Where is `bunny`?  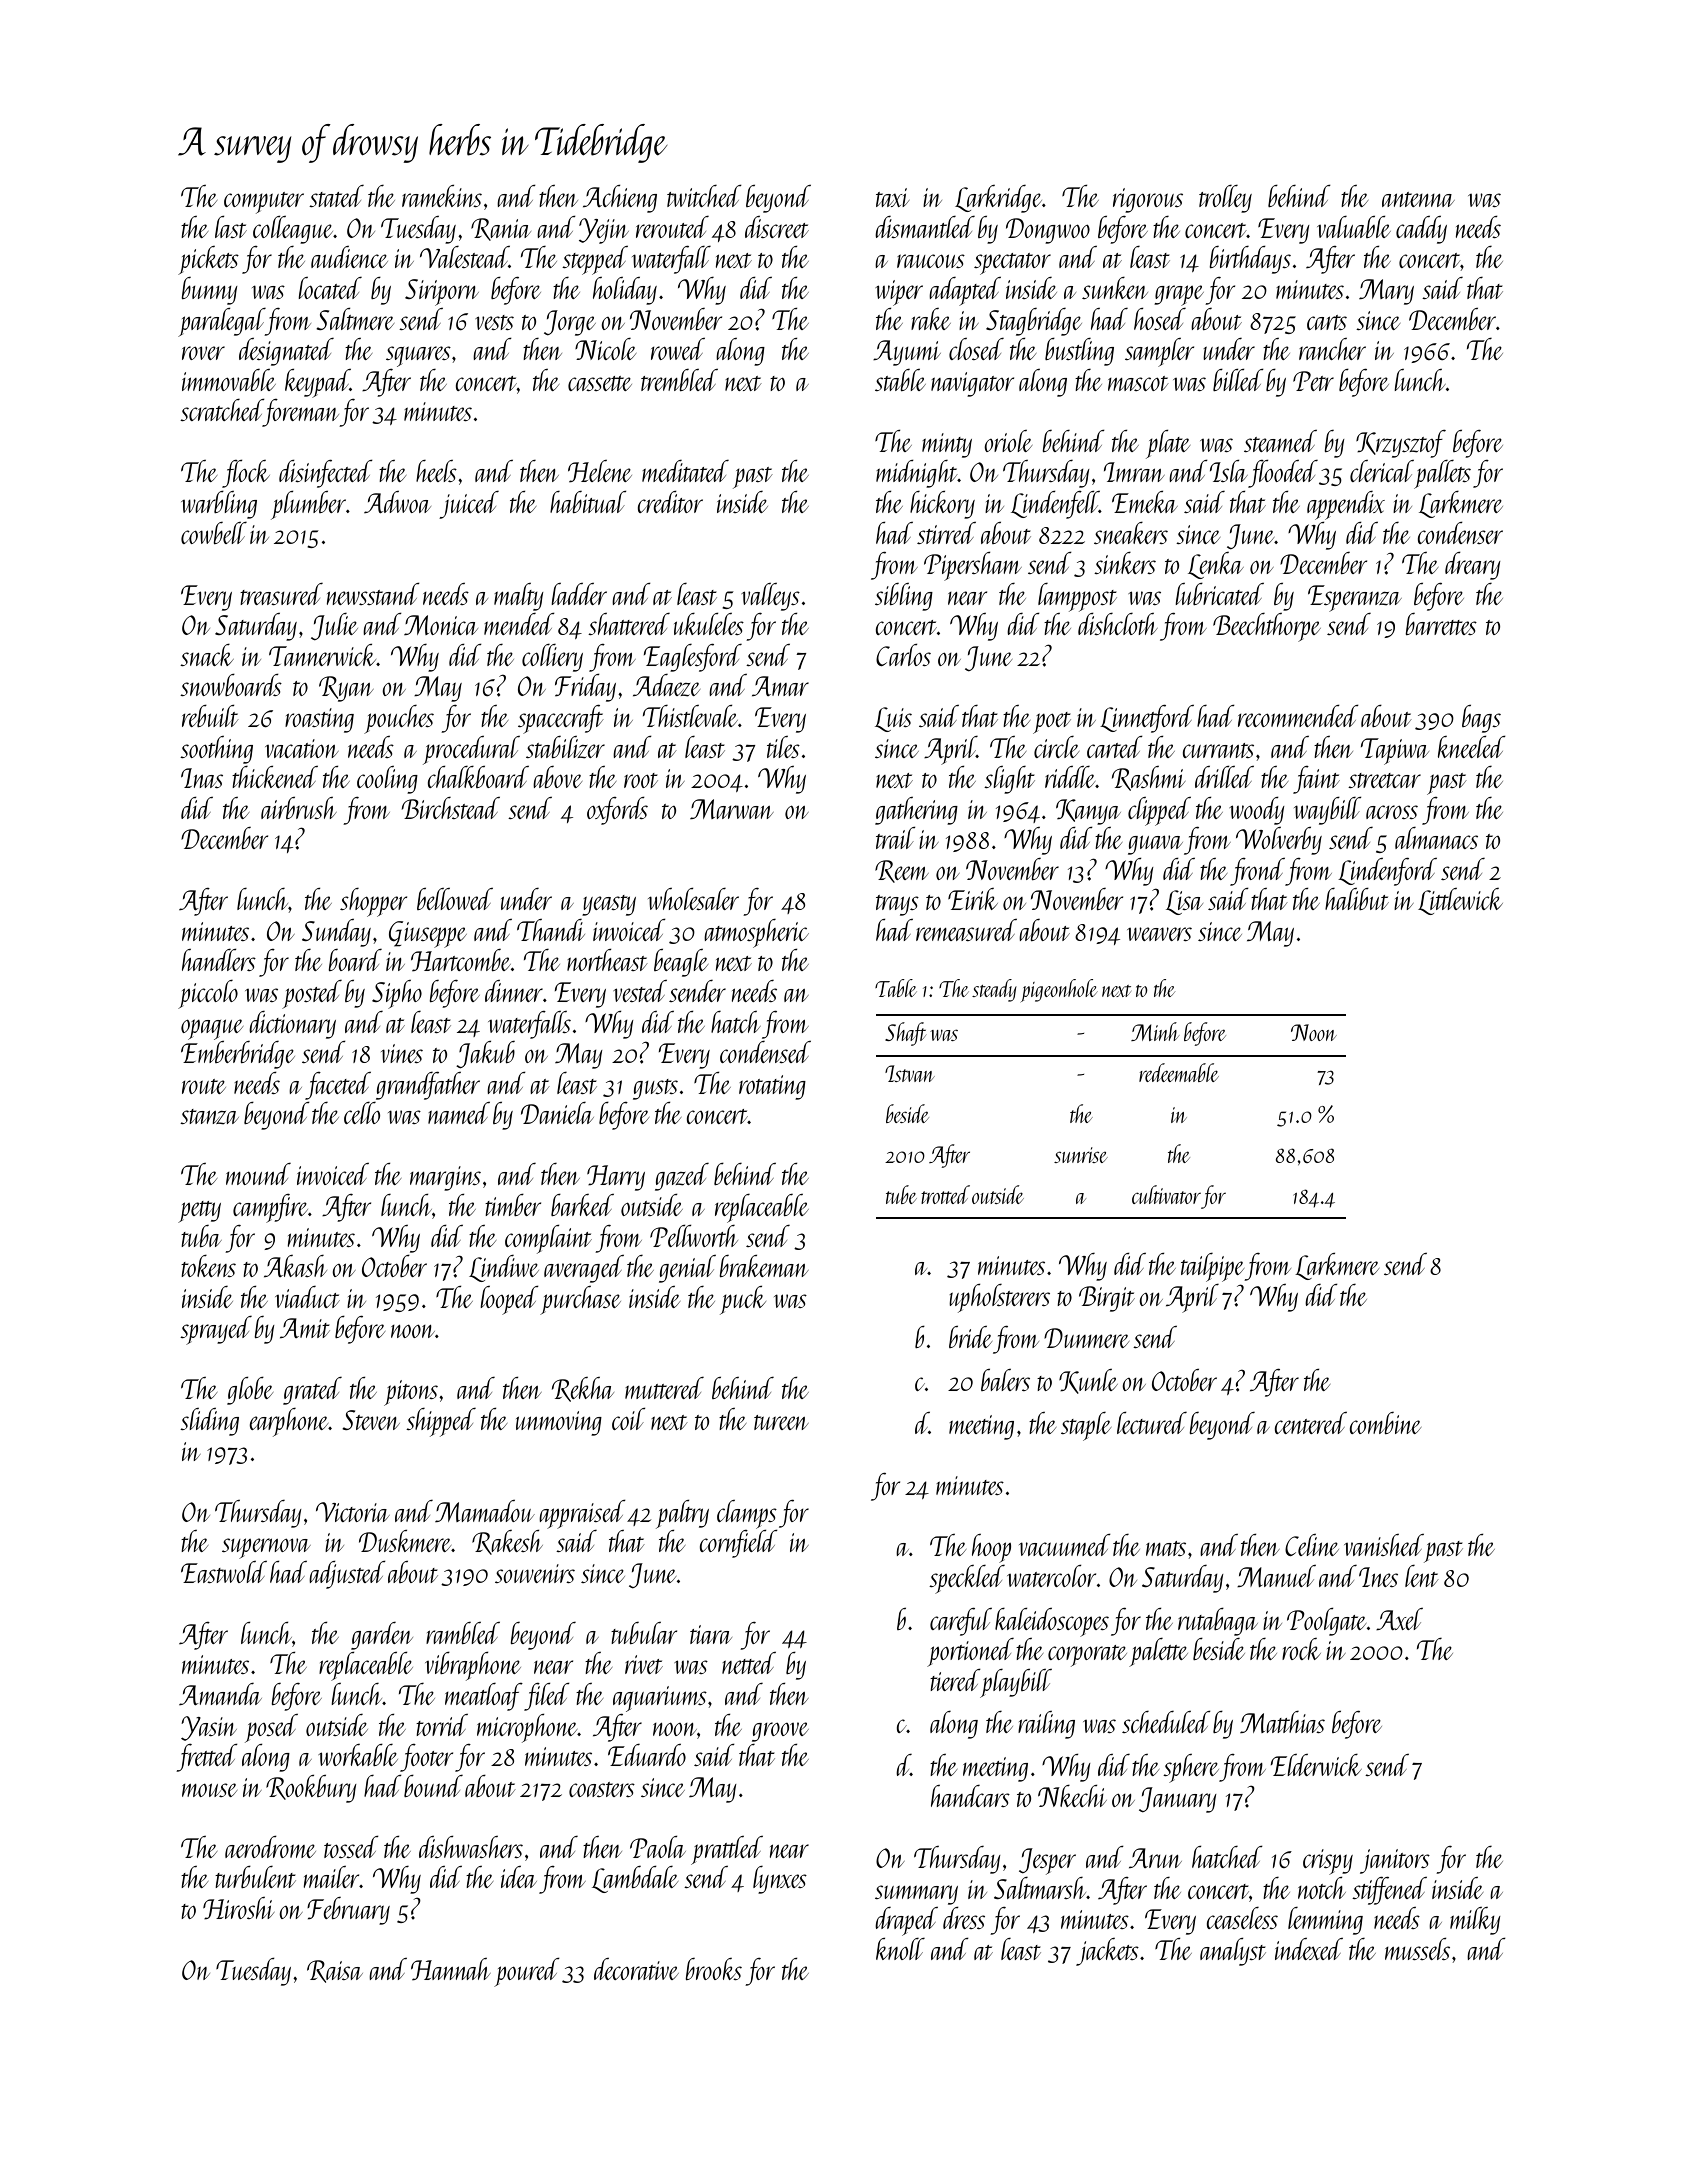
bunny is located at coordinates (209, 291).
